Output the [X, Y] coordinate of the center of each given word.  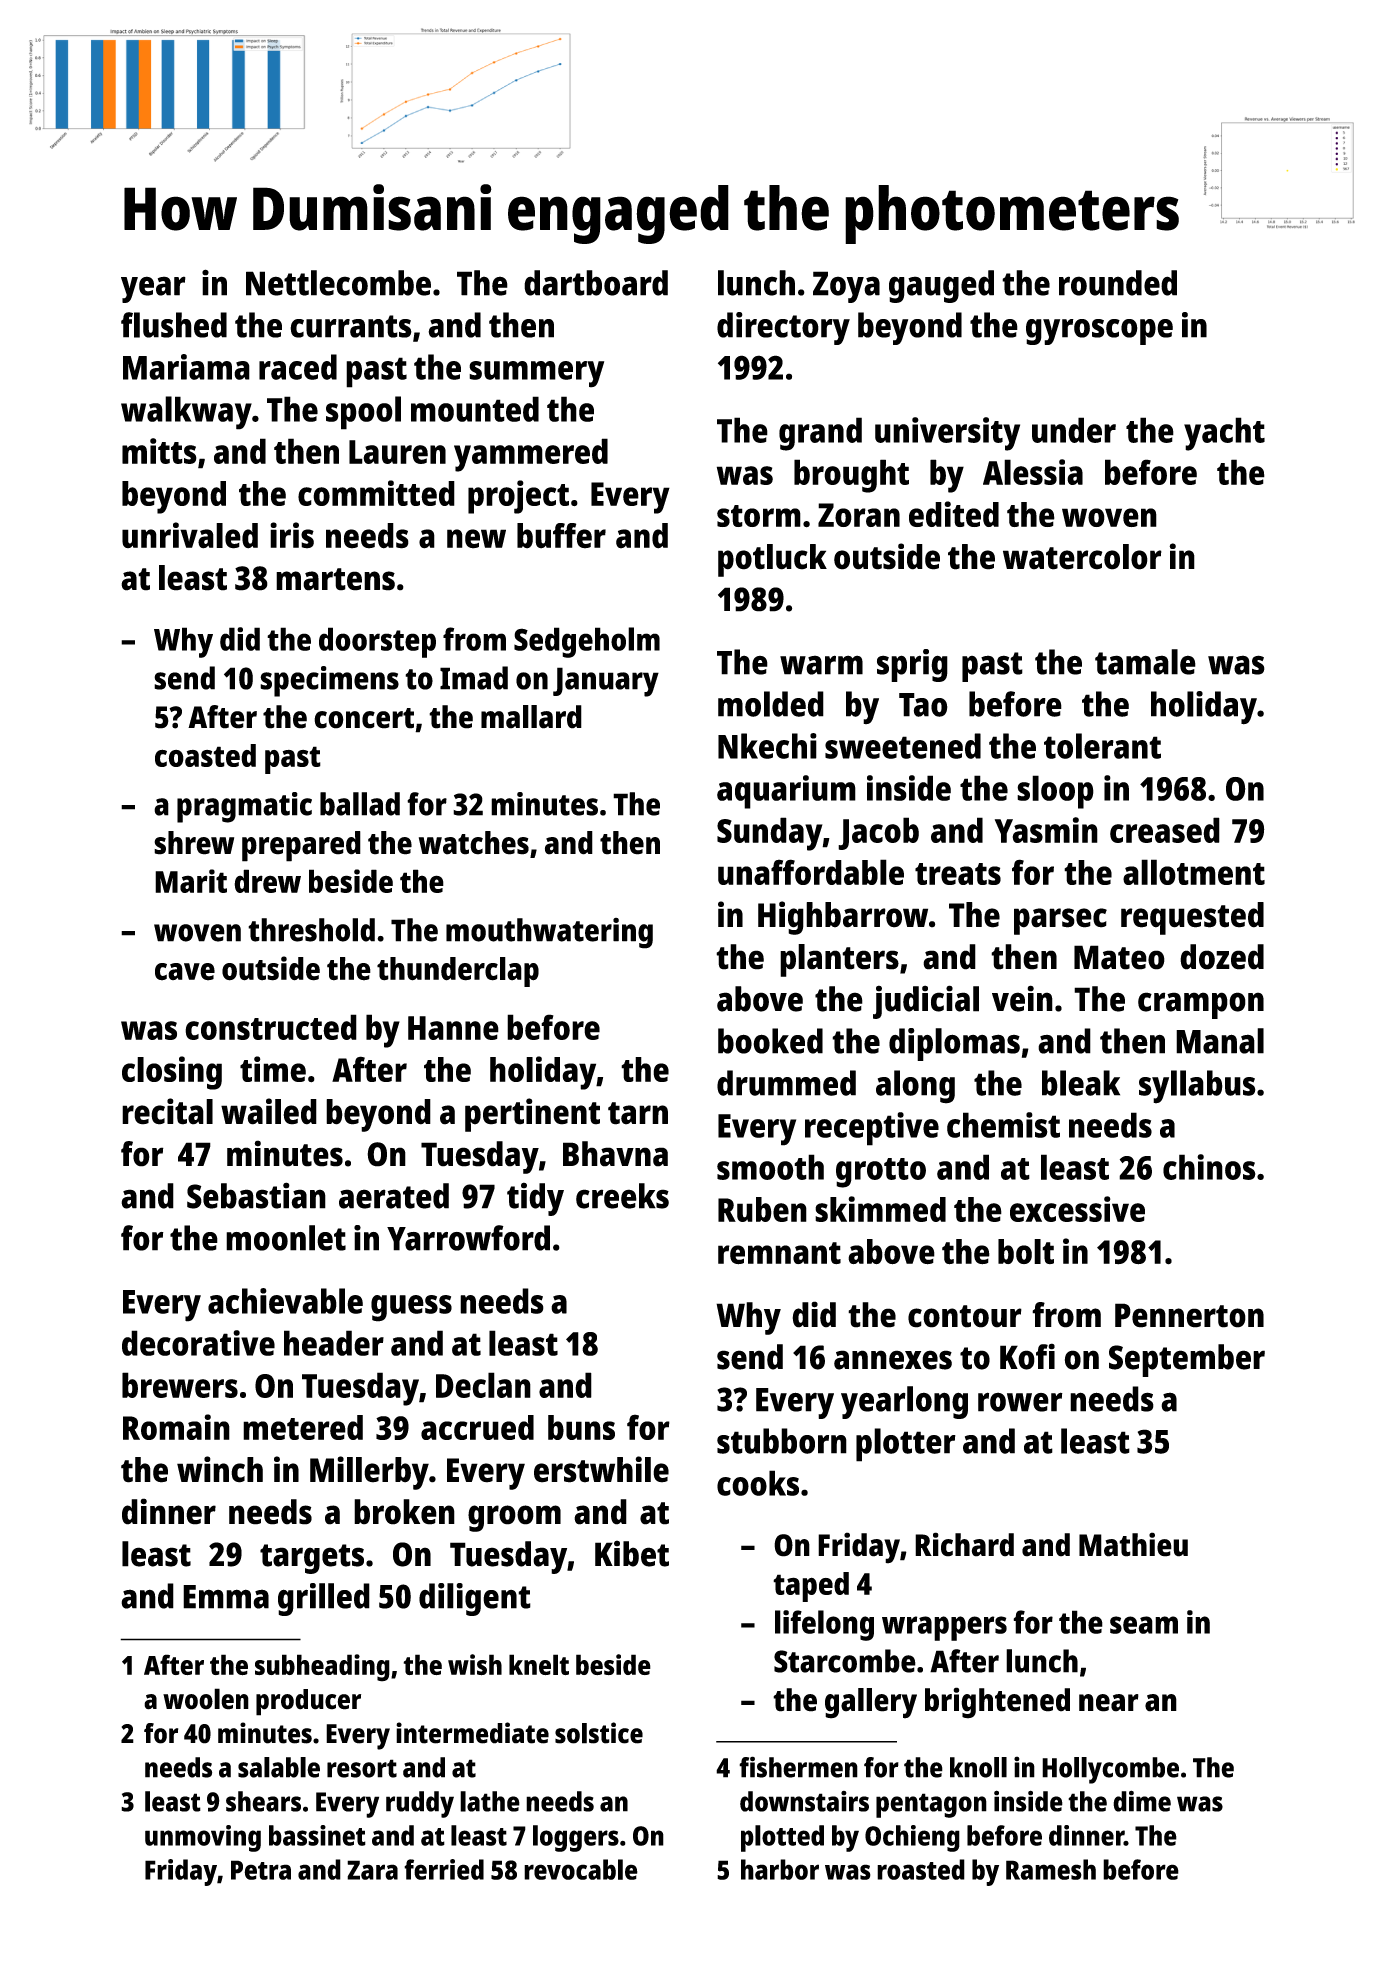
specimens [329, 681]
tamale [1145, 662]
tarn [638, 1113]
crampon [1201, 1005]
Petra [261, 1870]
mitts [159, 451]
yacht [1224, 434]
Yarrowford [468, 1238]
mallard [531, 717]
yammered [531, 455]
